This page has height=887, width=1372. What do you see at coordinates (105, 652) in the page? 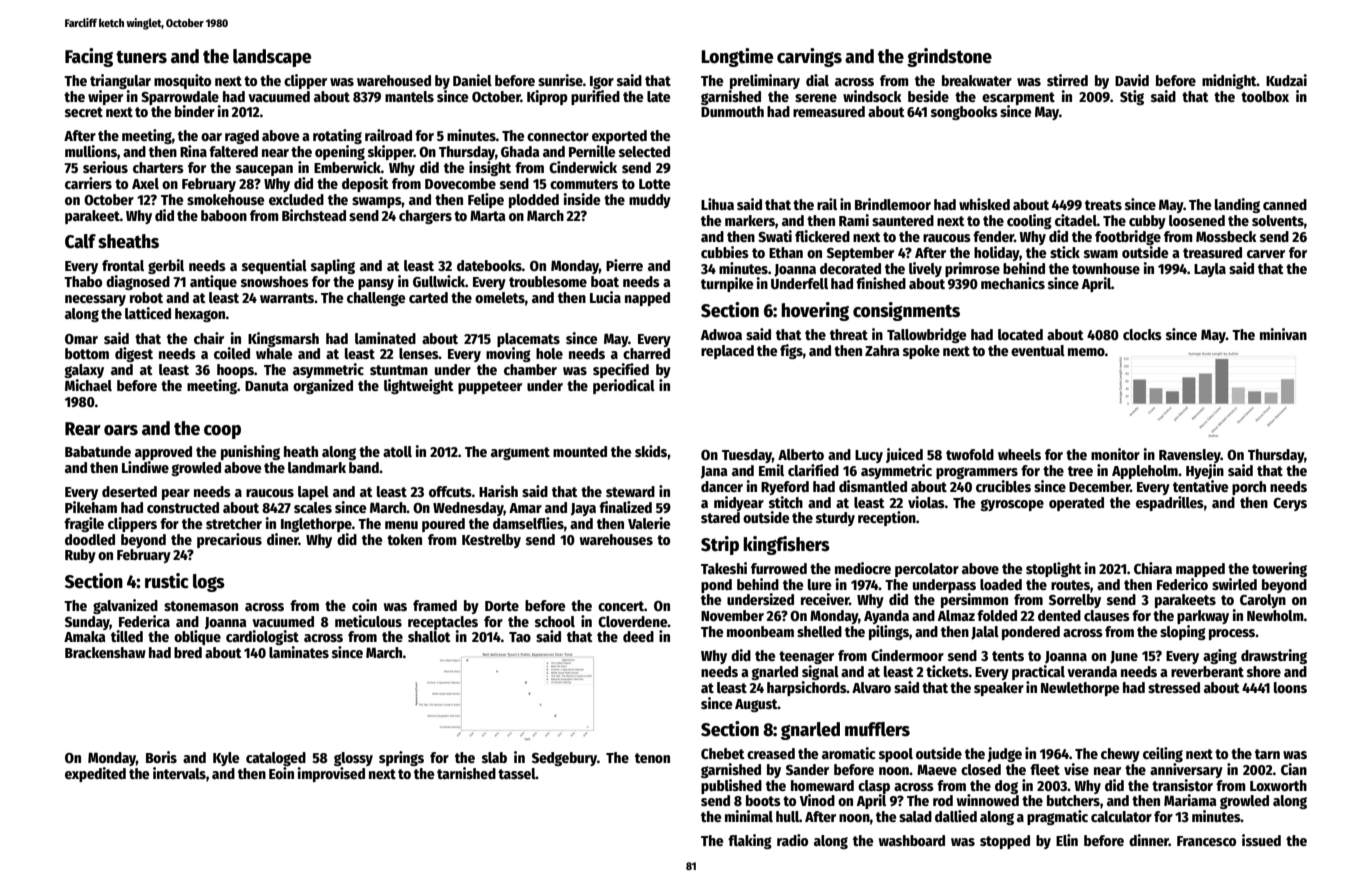
I see `Brackenshaw` at bounding box center [105, 652].
